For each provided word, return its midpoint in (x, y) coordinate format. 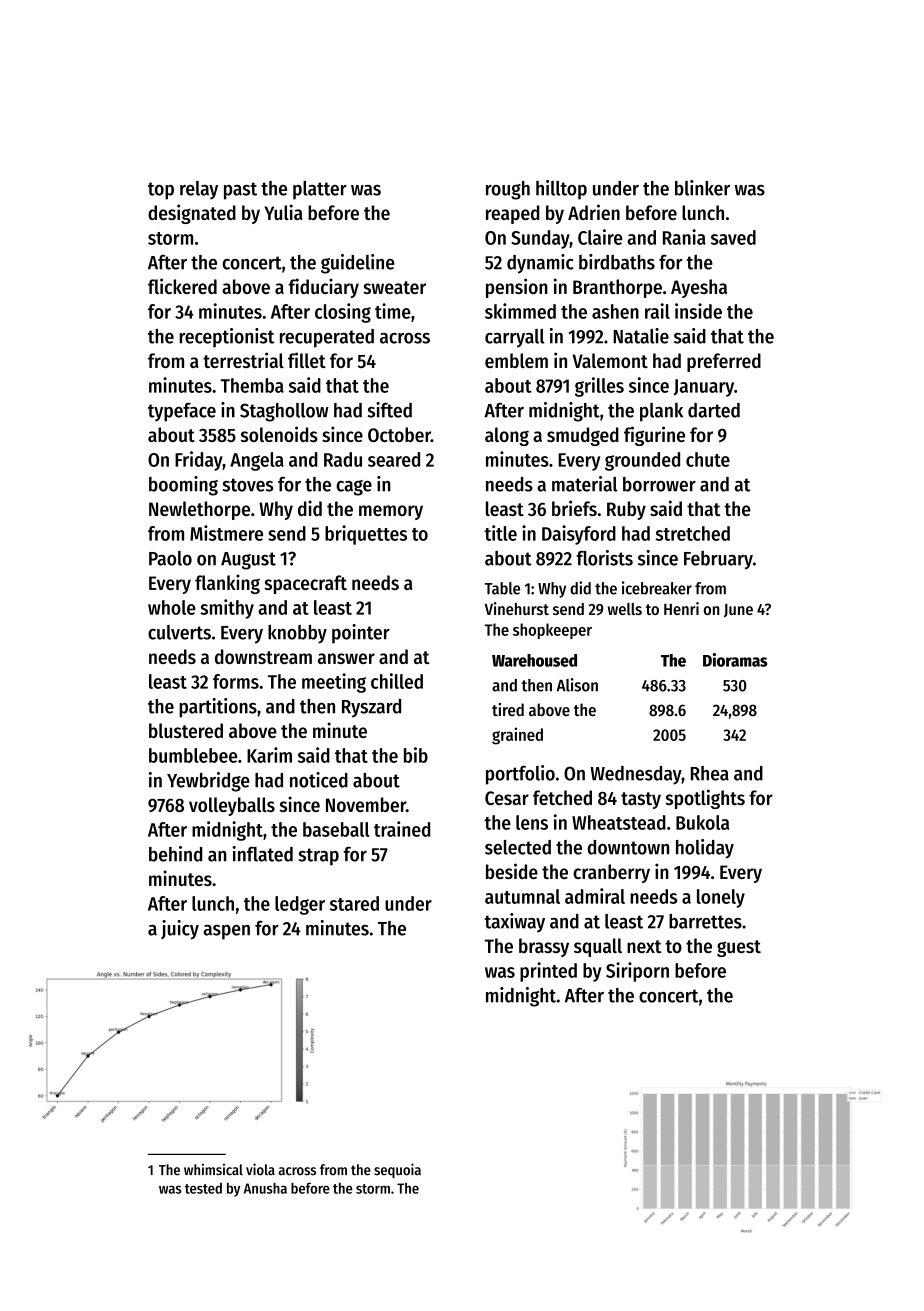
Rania (684, 237)
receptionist (226, 338)
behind (175, 854)
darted (714, 410)
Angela (257, 461)
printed (548, 972)
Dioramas (735, 660)
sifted (390, 410)
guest (739, 948)
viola (260, 1169)
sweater (394, 287)
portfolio (520, 775)
